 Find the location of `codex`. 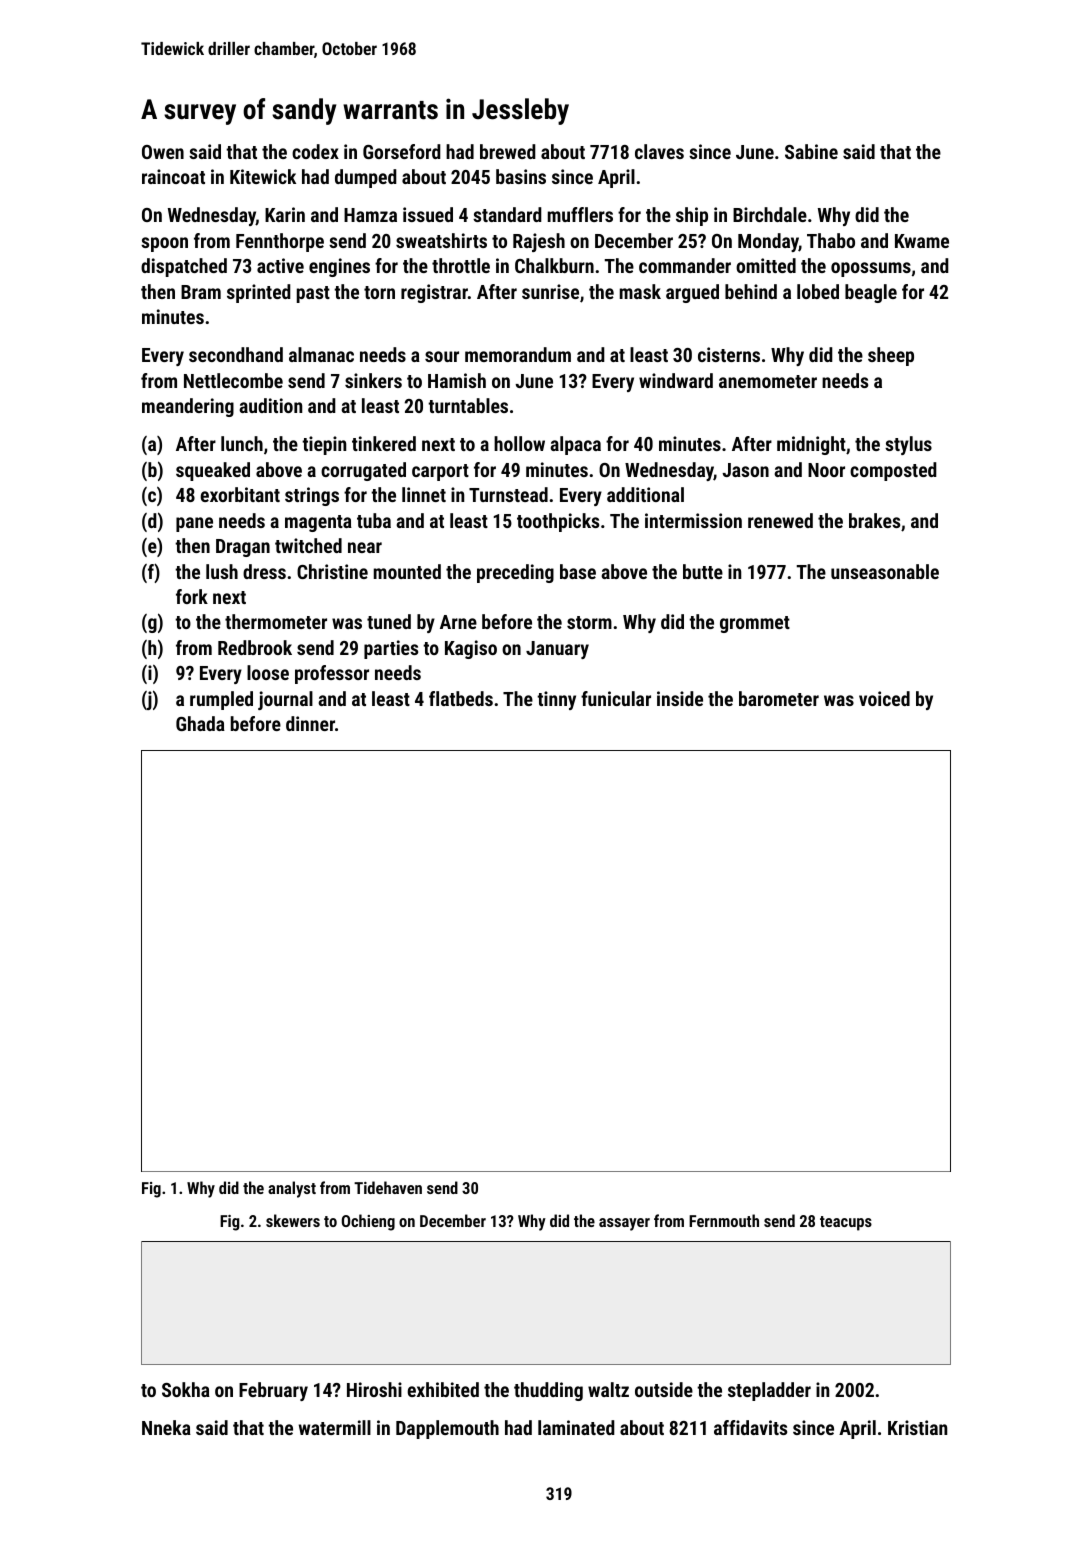

codex is located at coordinates (315, 151).
